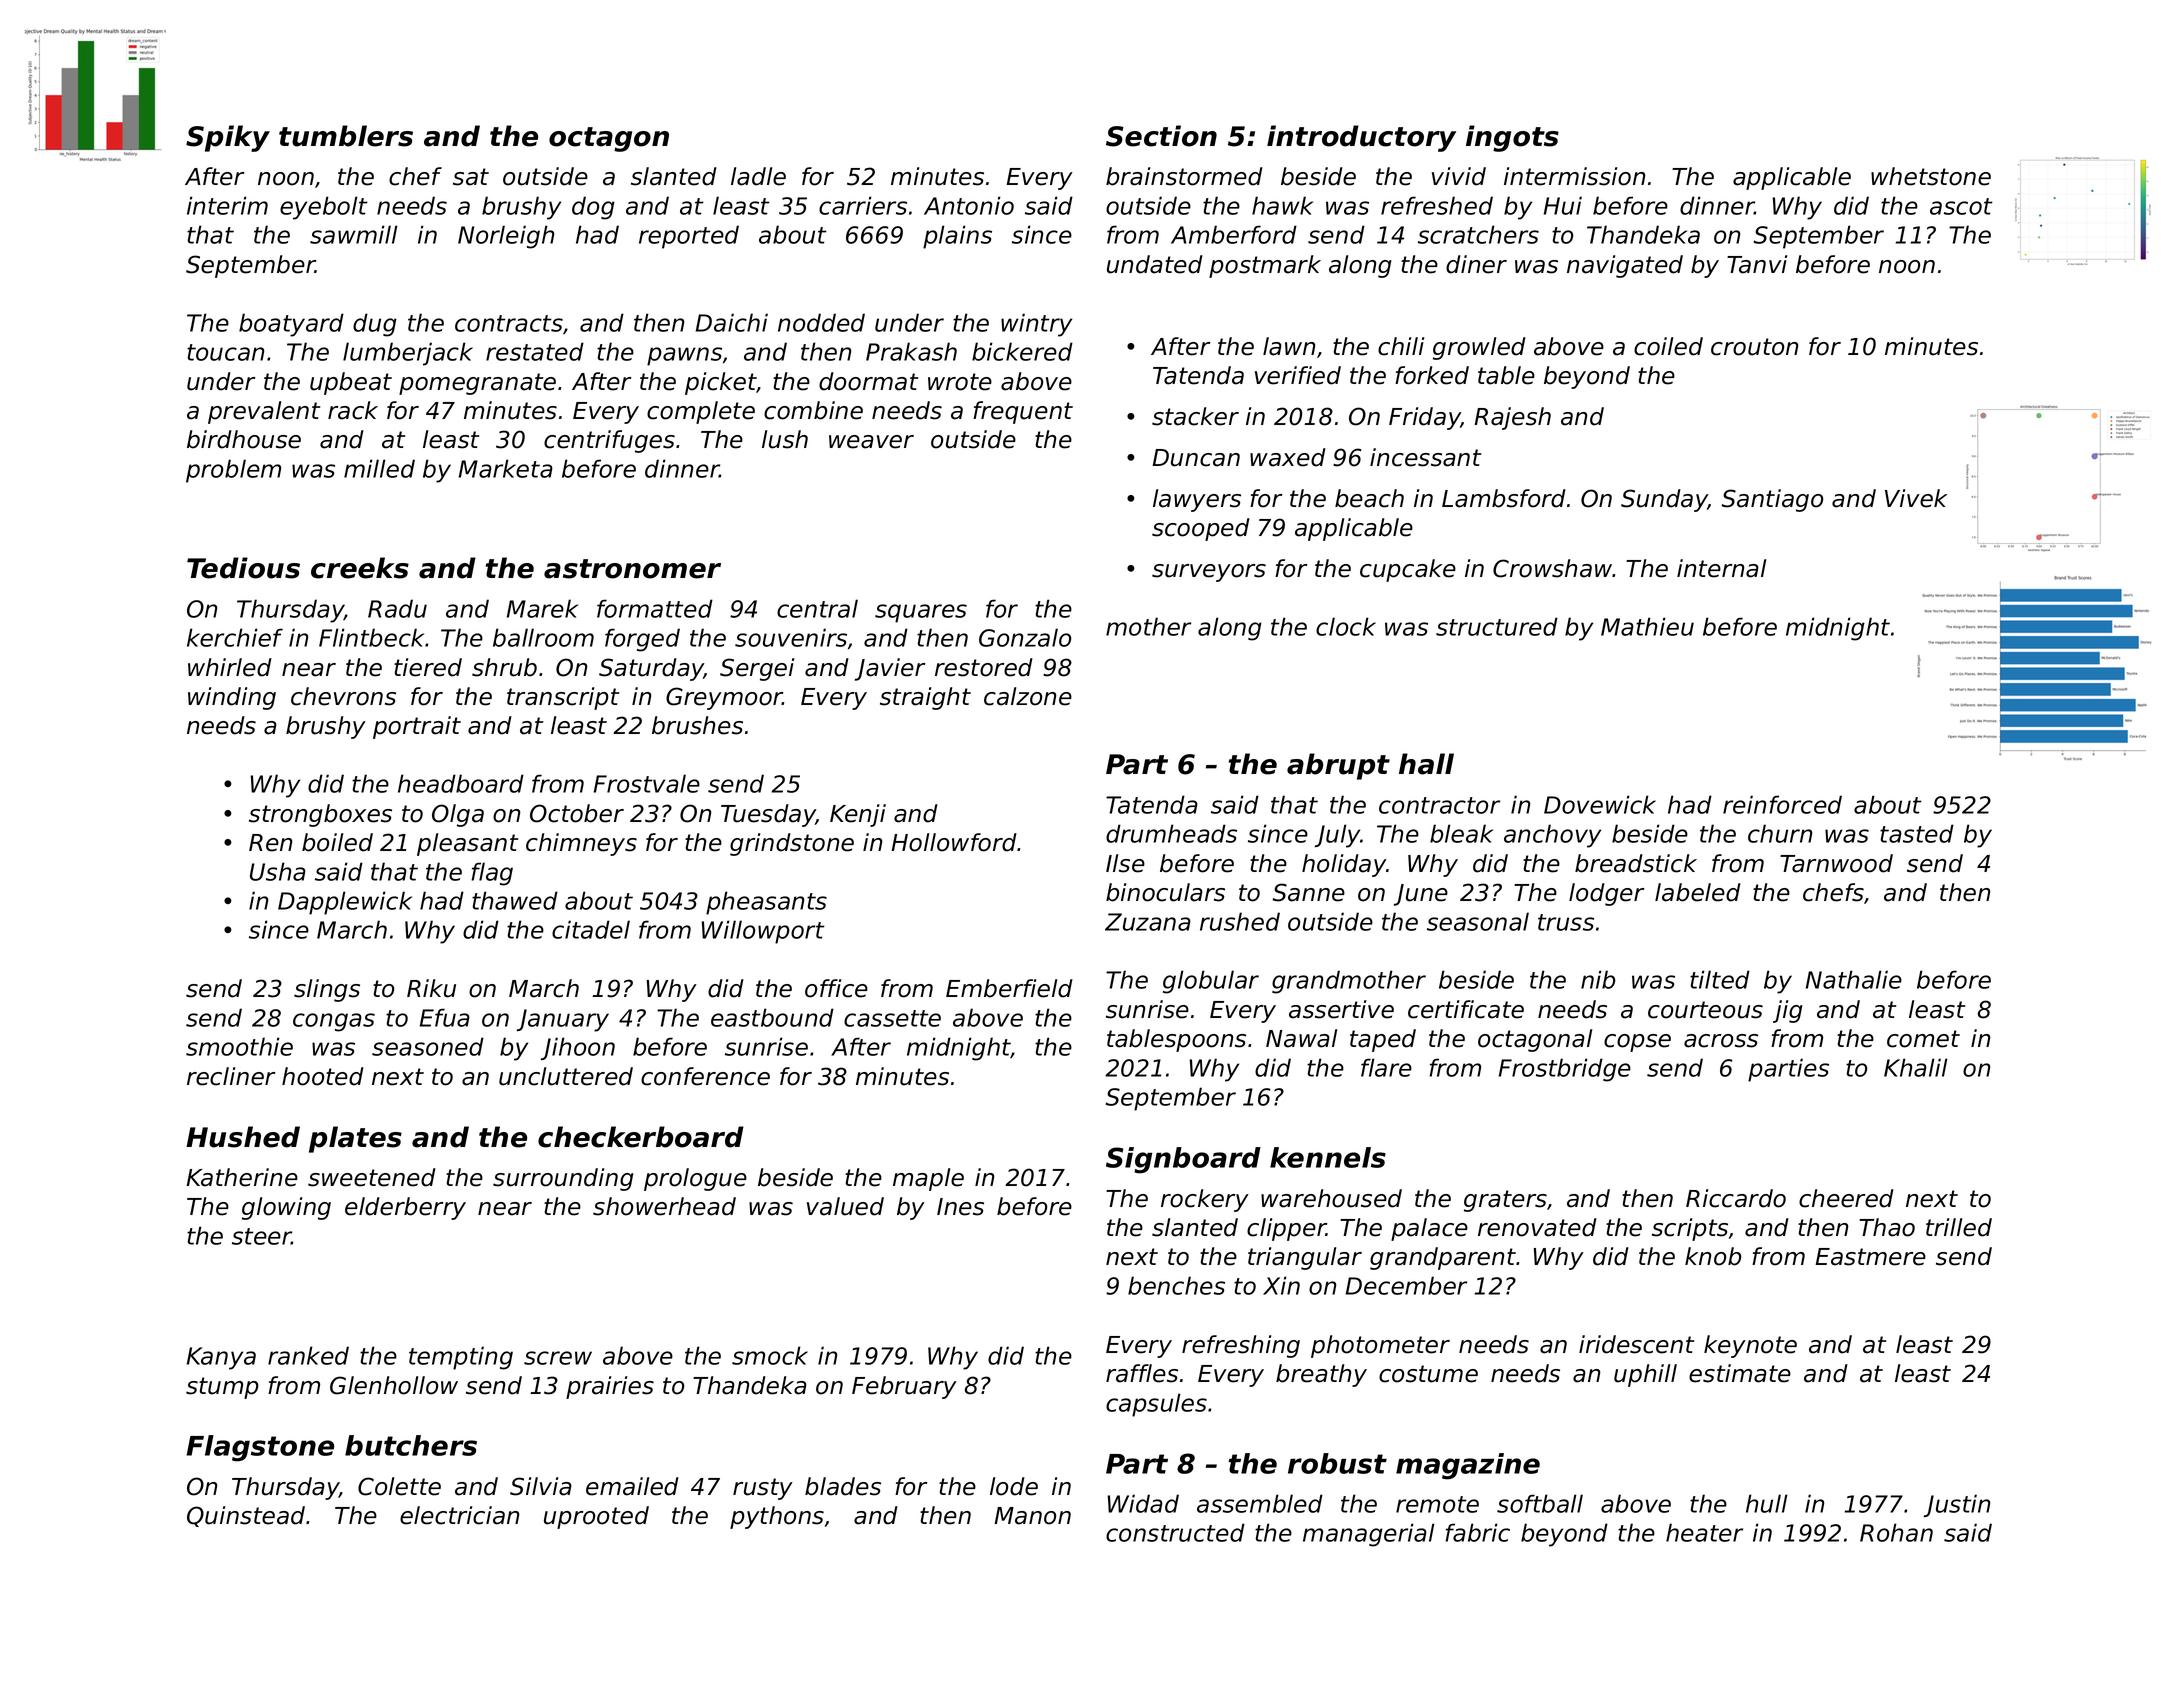 The width and height of the screenshot is (2178, 1683). I want to click on structured, so click(1497, 626).
